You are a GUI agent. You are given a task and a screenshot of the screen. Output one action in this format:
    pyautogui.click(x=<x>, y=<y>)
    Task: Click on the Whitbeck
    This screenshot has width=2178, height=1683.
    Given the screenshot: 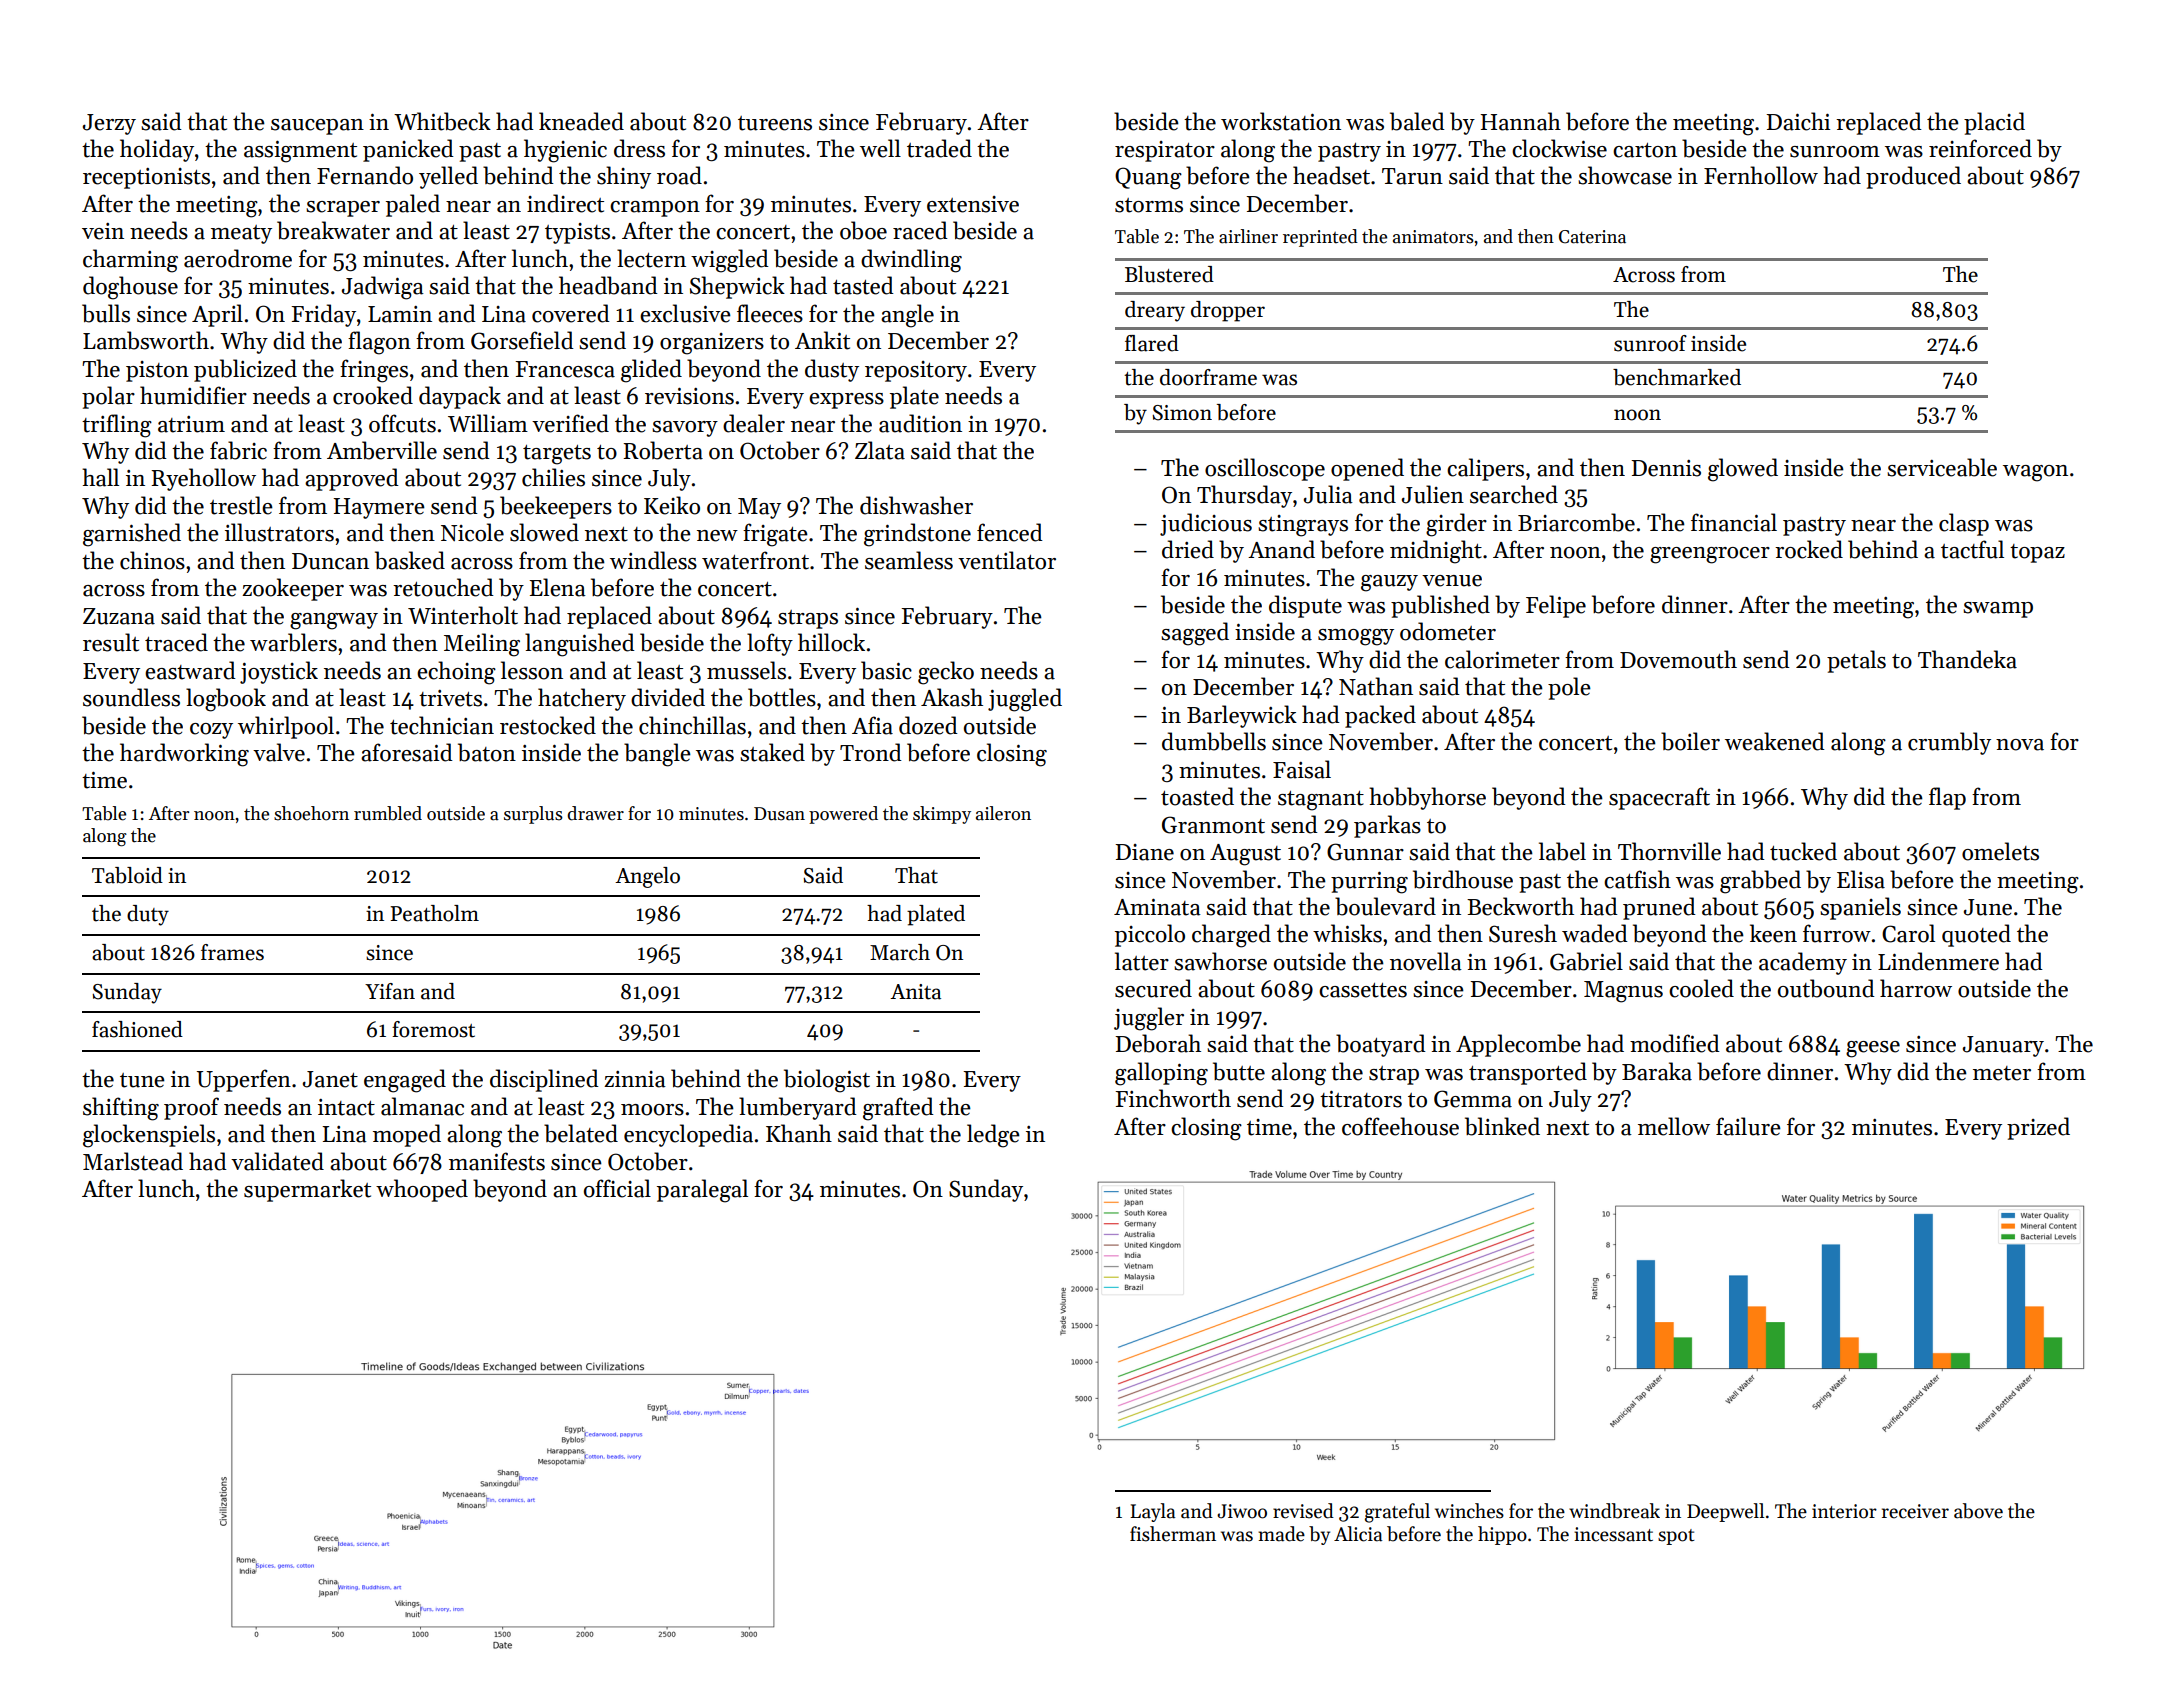 What is the action you would take?
    pyautogui.click(x=442, y=121)
